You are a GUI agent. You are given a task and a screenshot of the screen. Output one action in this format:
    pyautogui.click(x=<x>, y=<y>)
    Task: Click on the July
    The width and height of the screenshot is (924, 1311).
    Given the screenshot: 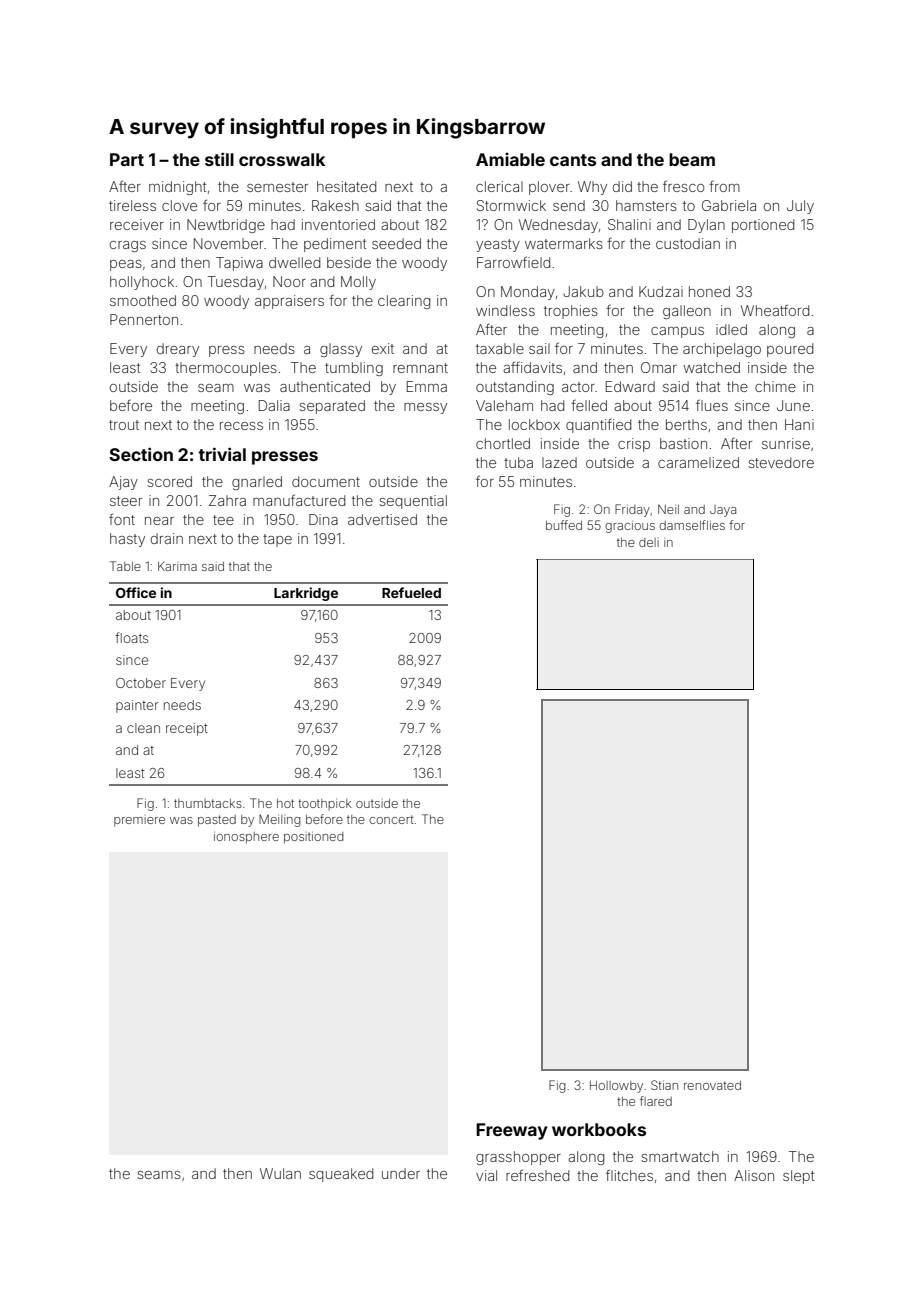 What is the action you would take?
    pyautogui.click(x=800, y=207)
